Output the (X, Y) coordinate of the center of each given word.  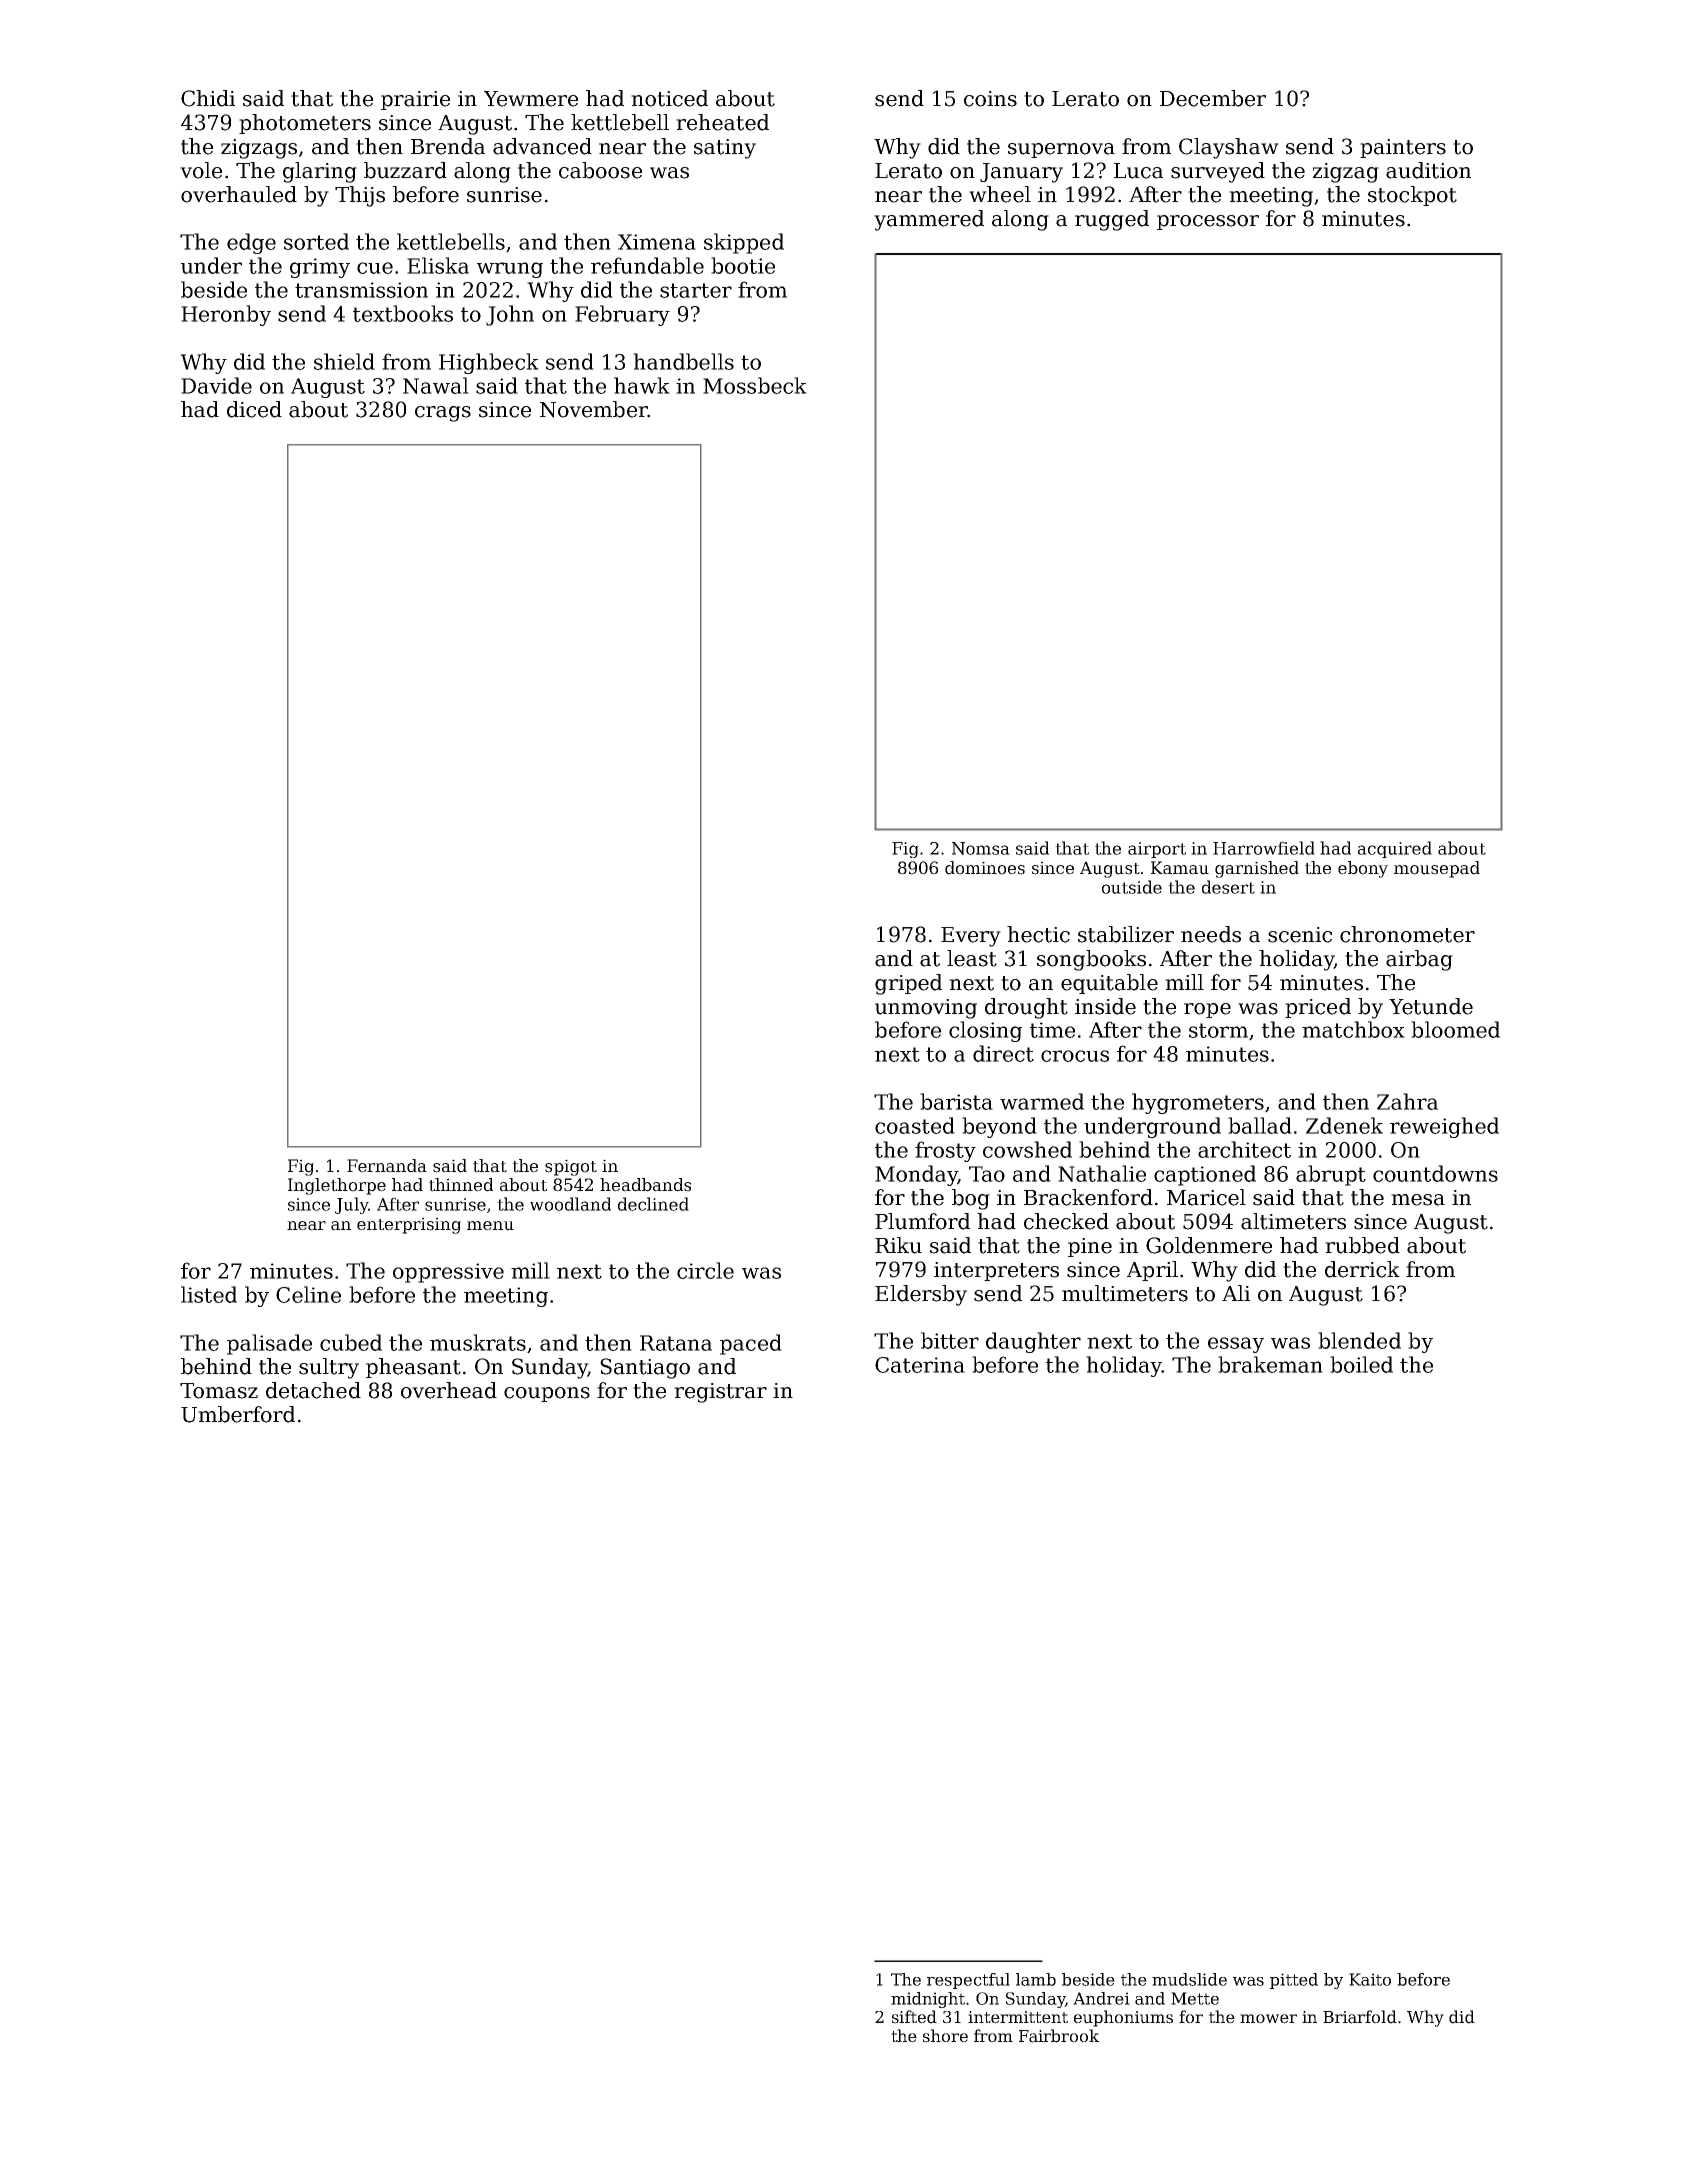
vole (201, 170)
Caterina (920, 1365)
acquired (1395, 849)
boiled (1361, 1364)
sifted (914, 2017)
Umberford (238, 1414)
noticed (669, 98)
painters (1403, 148)
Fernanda (387, 1166)
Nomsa (981, 848)
